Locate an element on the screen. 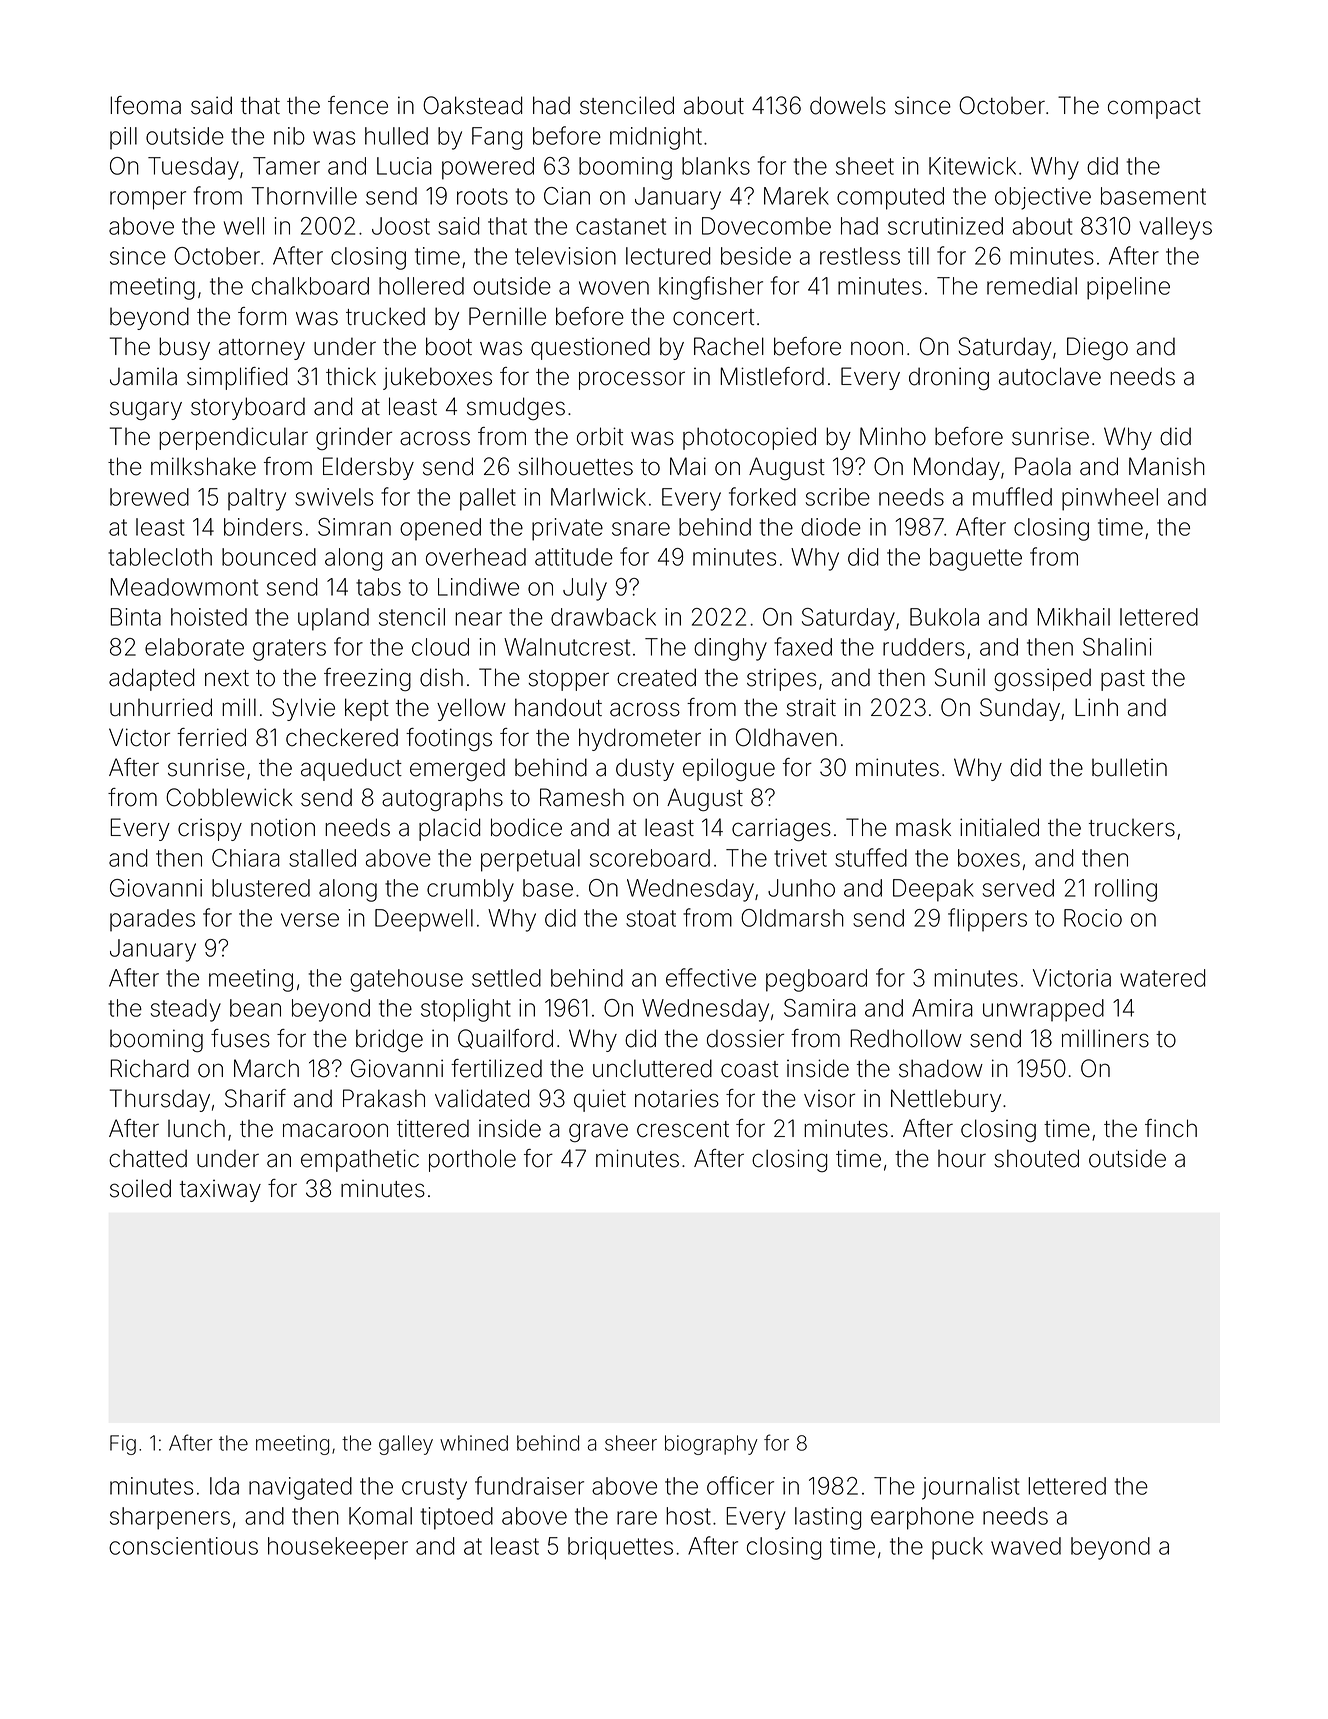  Oakstead is located at coordinates (472, 105).
